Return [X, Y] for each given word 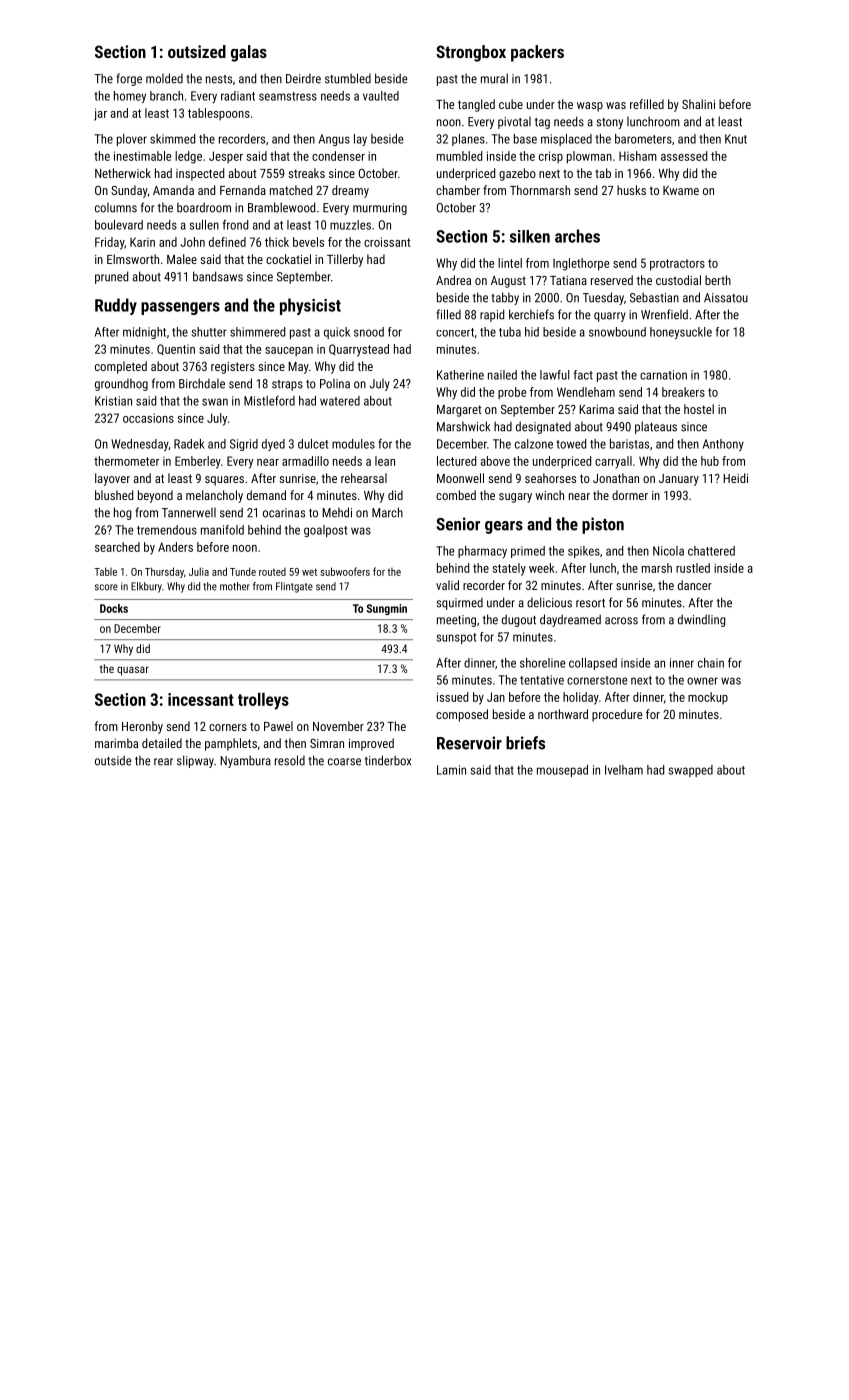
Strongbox [471, 53]
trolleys [263, 701]
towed [571, 444]
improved [371, 744]
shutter [209, 332]
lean [385, 461]
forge [129, 79]
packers [537, 53]
